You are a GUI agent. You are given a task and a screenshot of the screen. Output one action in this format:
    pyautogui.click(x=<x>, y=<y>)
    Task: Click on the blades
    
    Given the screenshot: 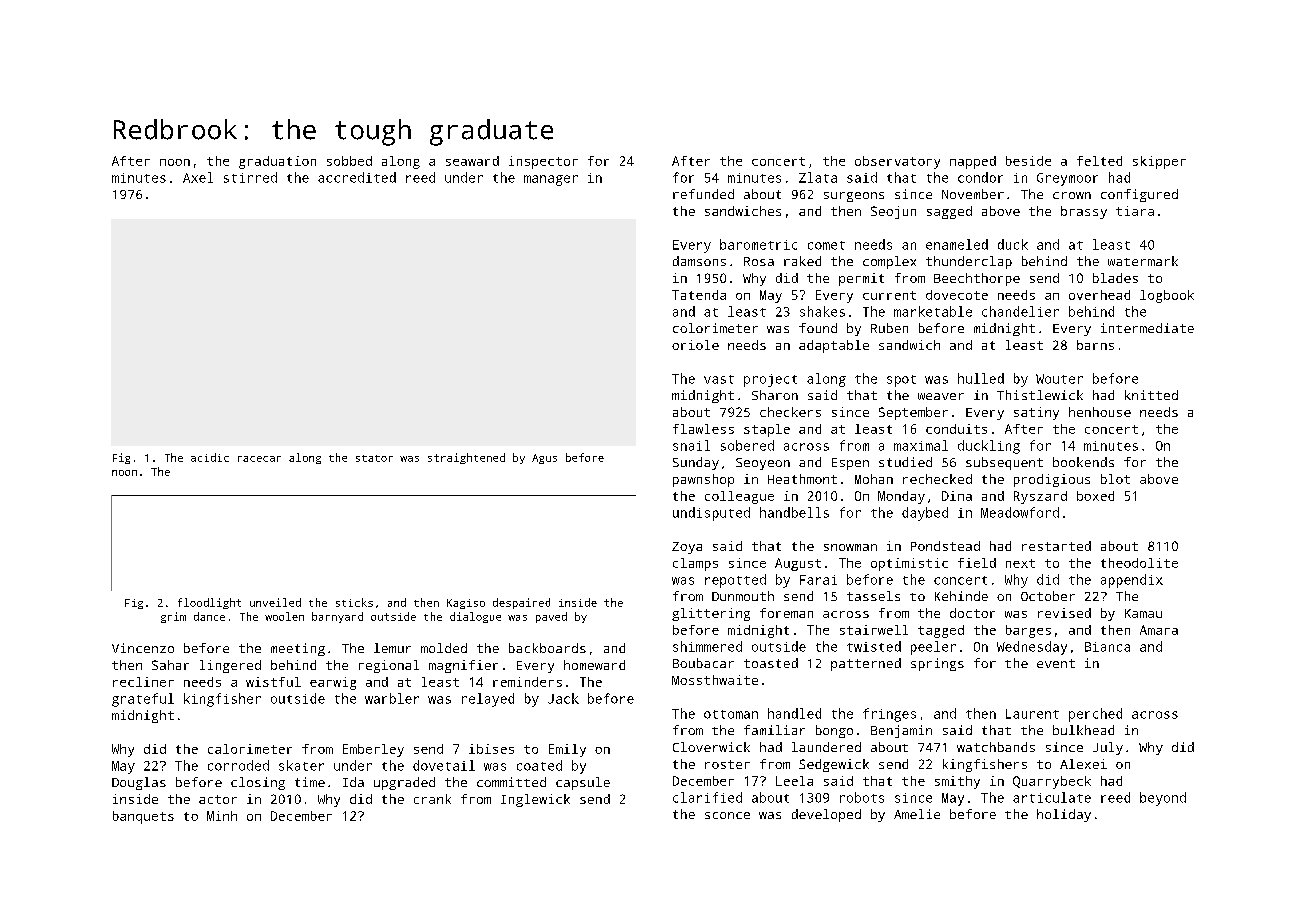 What is the action you would take?
    pyautogui.click(x=1115, y=278)
